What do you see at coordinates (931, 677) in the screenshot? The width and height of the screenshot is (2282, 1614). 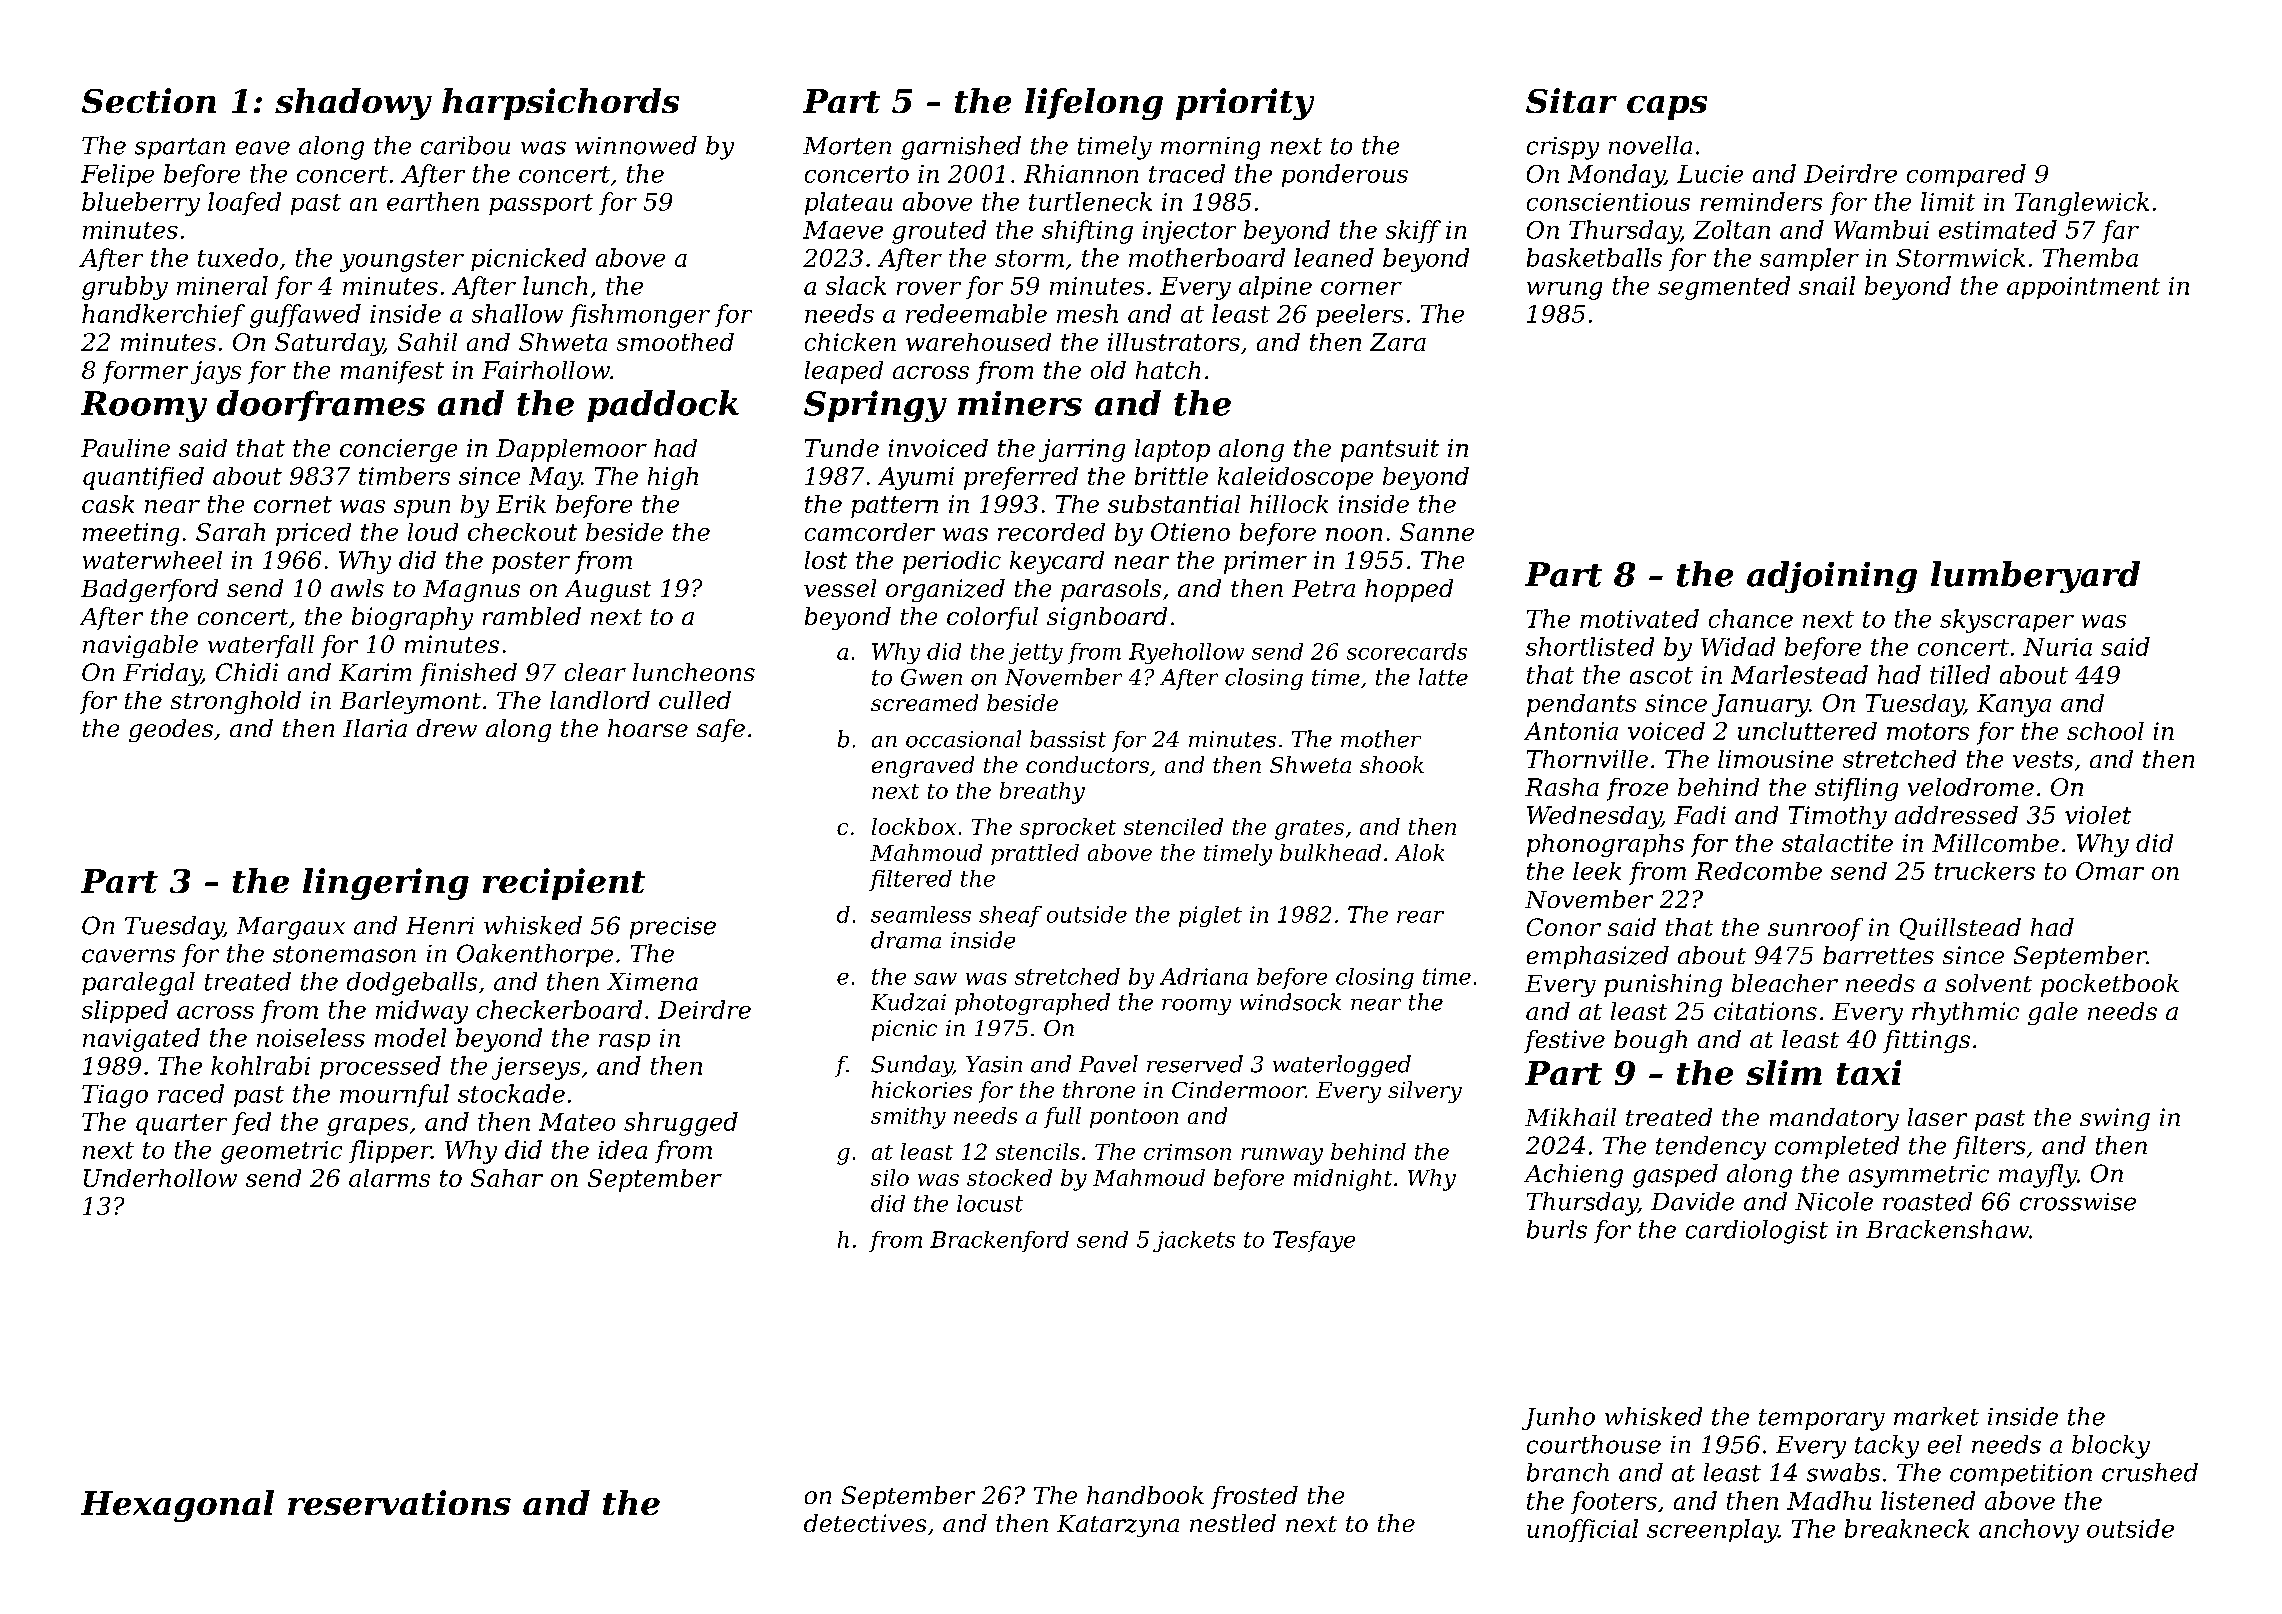 I see `Gwen` at bounding box center [931, 677].
